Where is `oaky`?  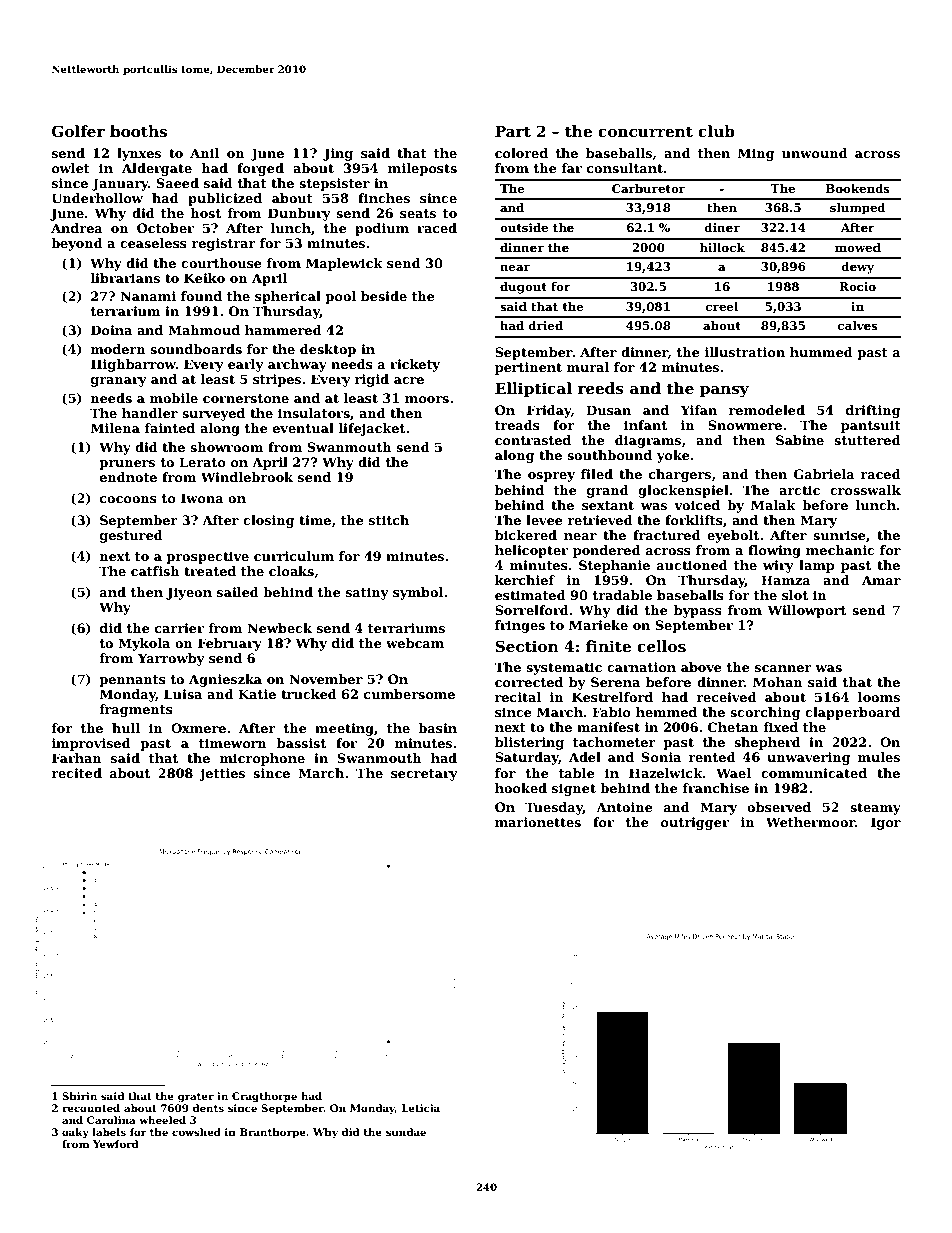 oaky is located at coordinates (75, 1133).
